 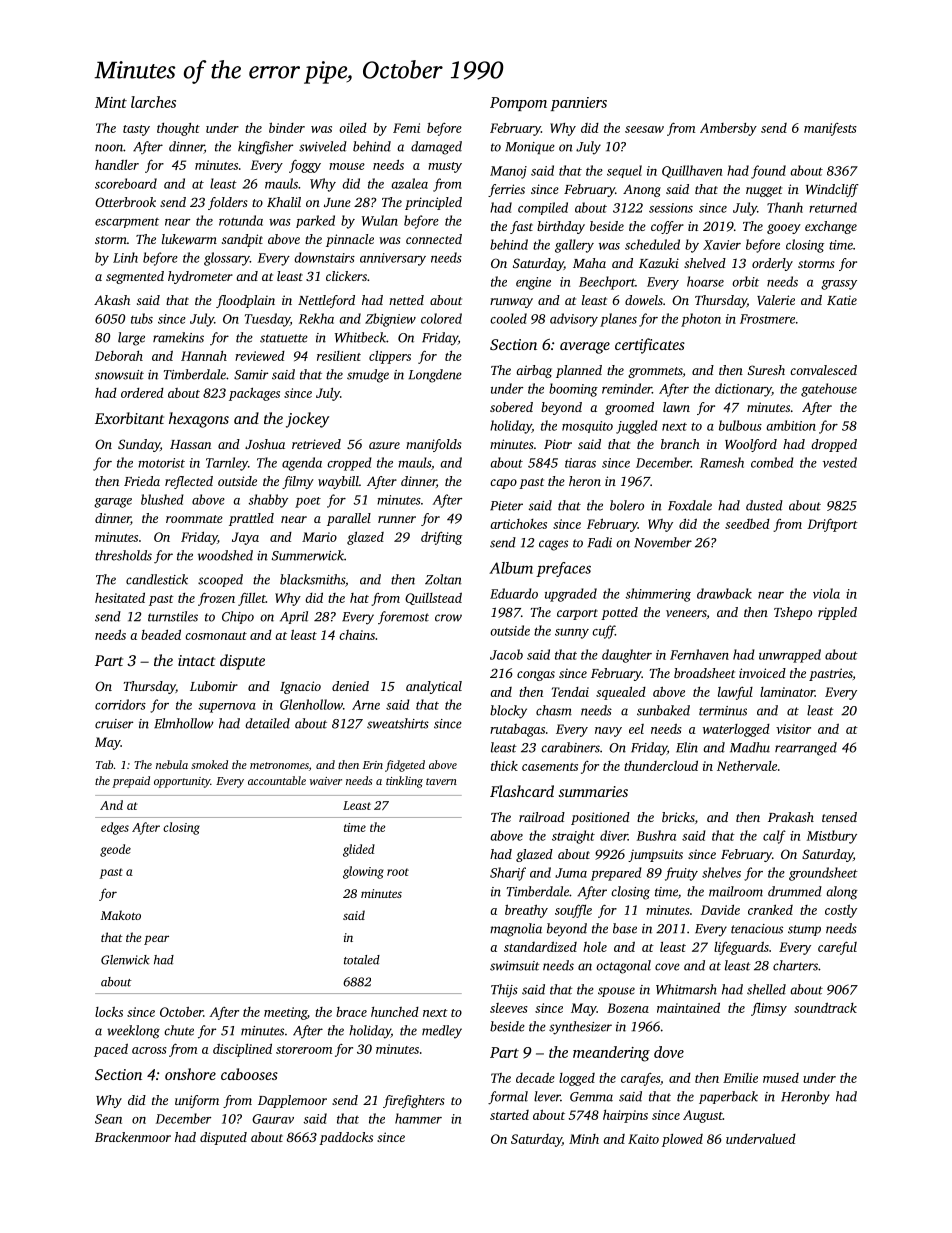 What do you see at coordinates (113, 503) in the document?
I see `garage` at bounding box center [113, 503].
